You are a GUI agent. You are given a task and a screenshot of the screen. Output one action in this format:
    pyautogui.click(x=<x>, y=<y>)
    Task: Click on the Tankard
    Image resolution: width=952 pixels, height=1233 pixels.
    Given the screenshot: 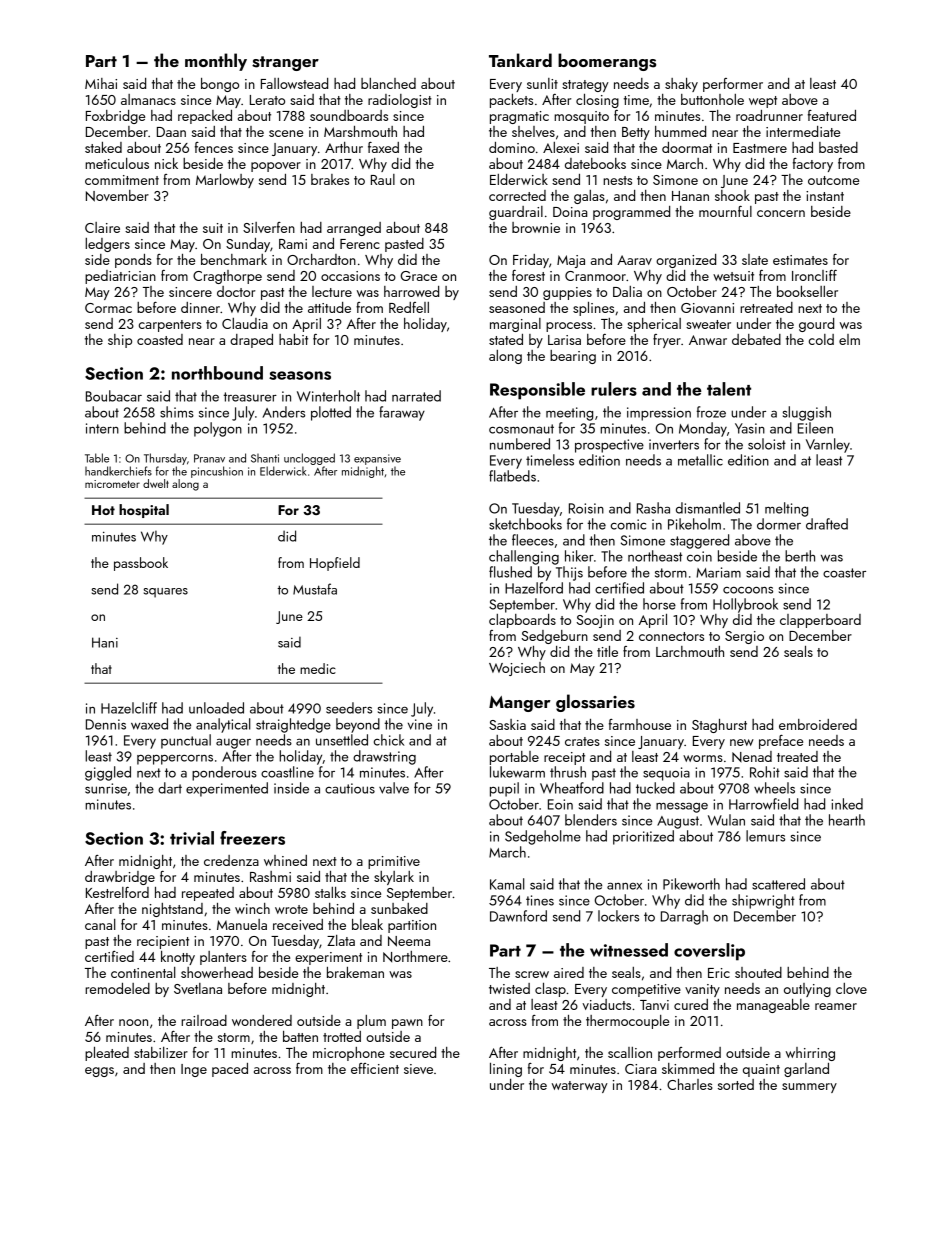 What is the action you would take?
    pyautogui.click(x=520, y=60)
